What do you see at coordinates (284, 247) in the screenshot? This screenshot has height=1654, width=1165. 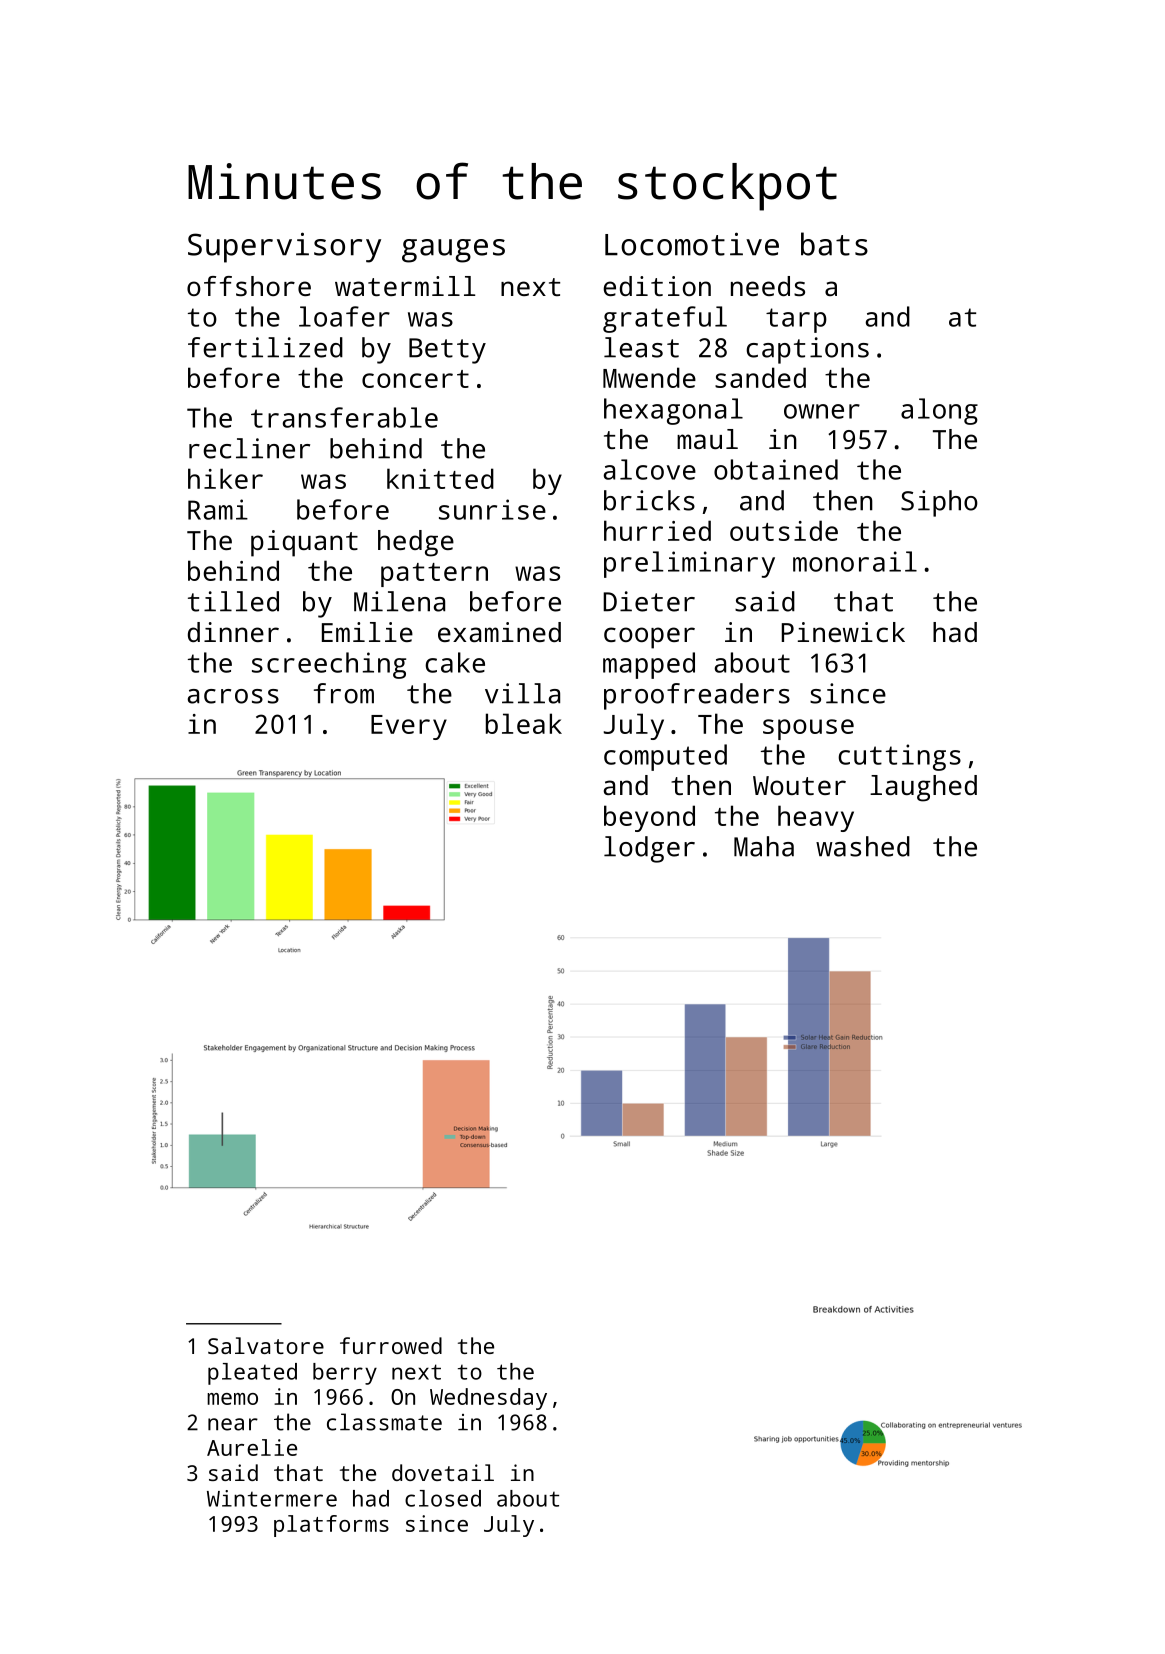 I see `Supervisory` at bounding box center [284, 247].
